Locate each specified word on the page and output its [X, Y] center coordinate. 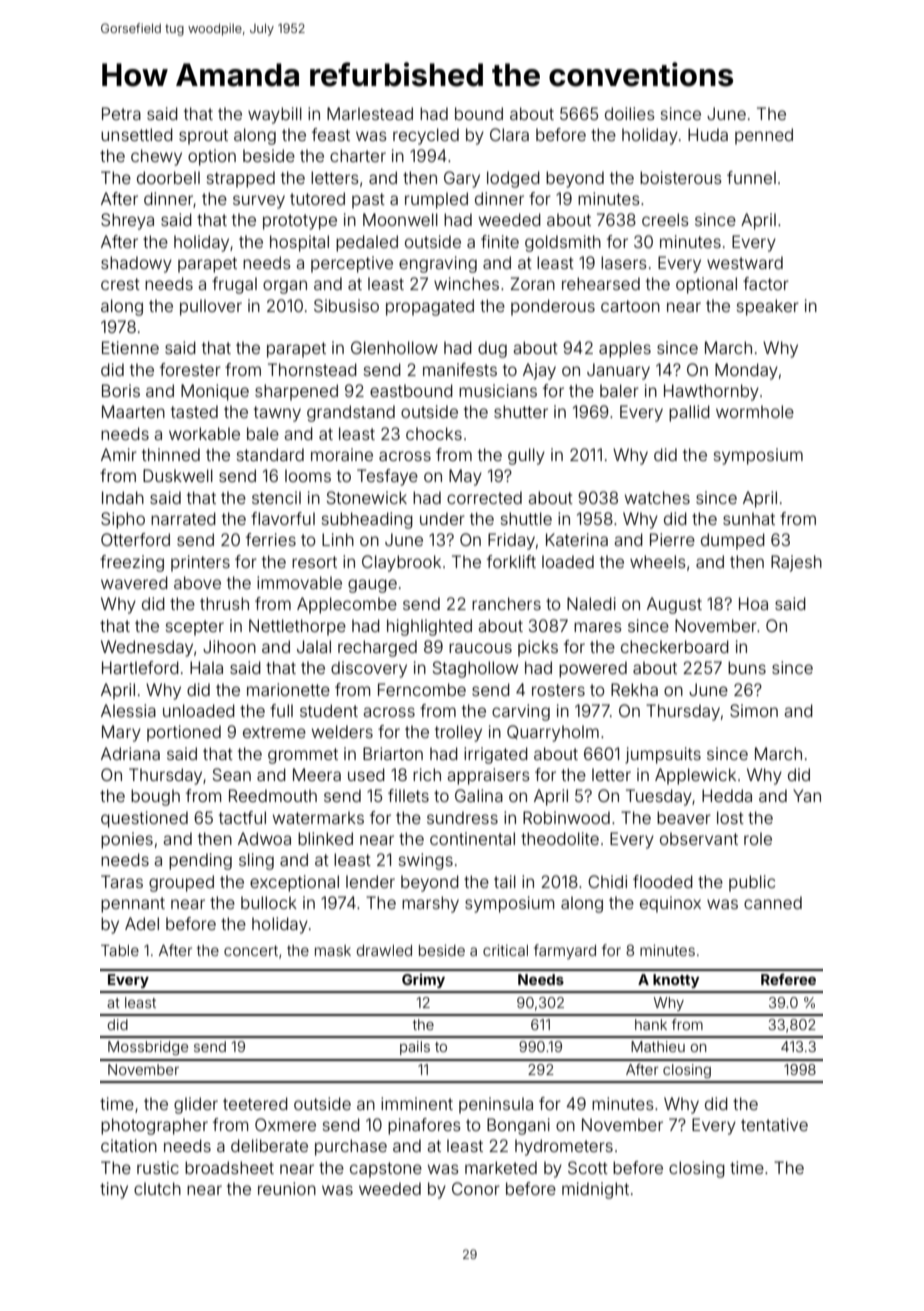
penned [764, 136]
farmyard [565, 951]
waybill [275, 115]
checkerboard [675, 646]
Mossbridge [148, 1048]
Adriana [130, 753]
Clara [509, 134]
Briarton [393, 753]
